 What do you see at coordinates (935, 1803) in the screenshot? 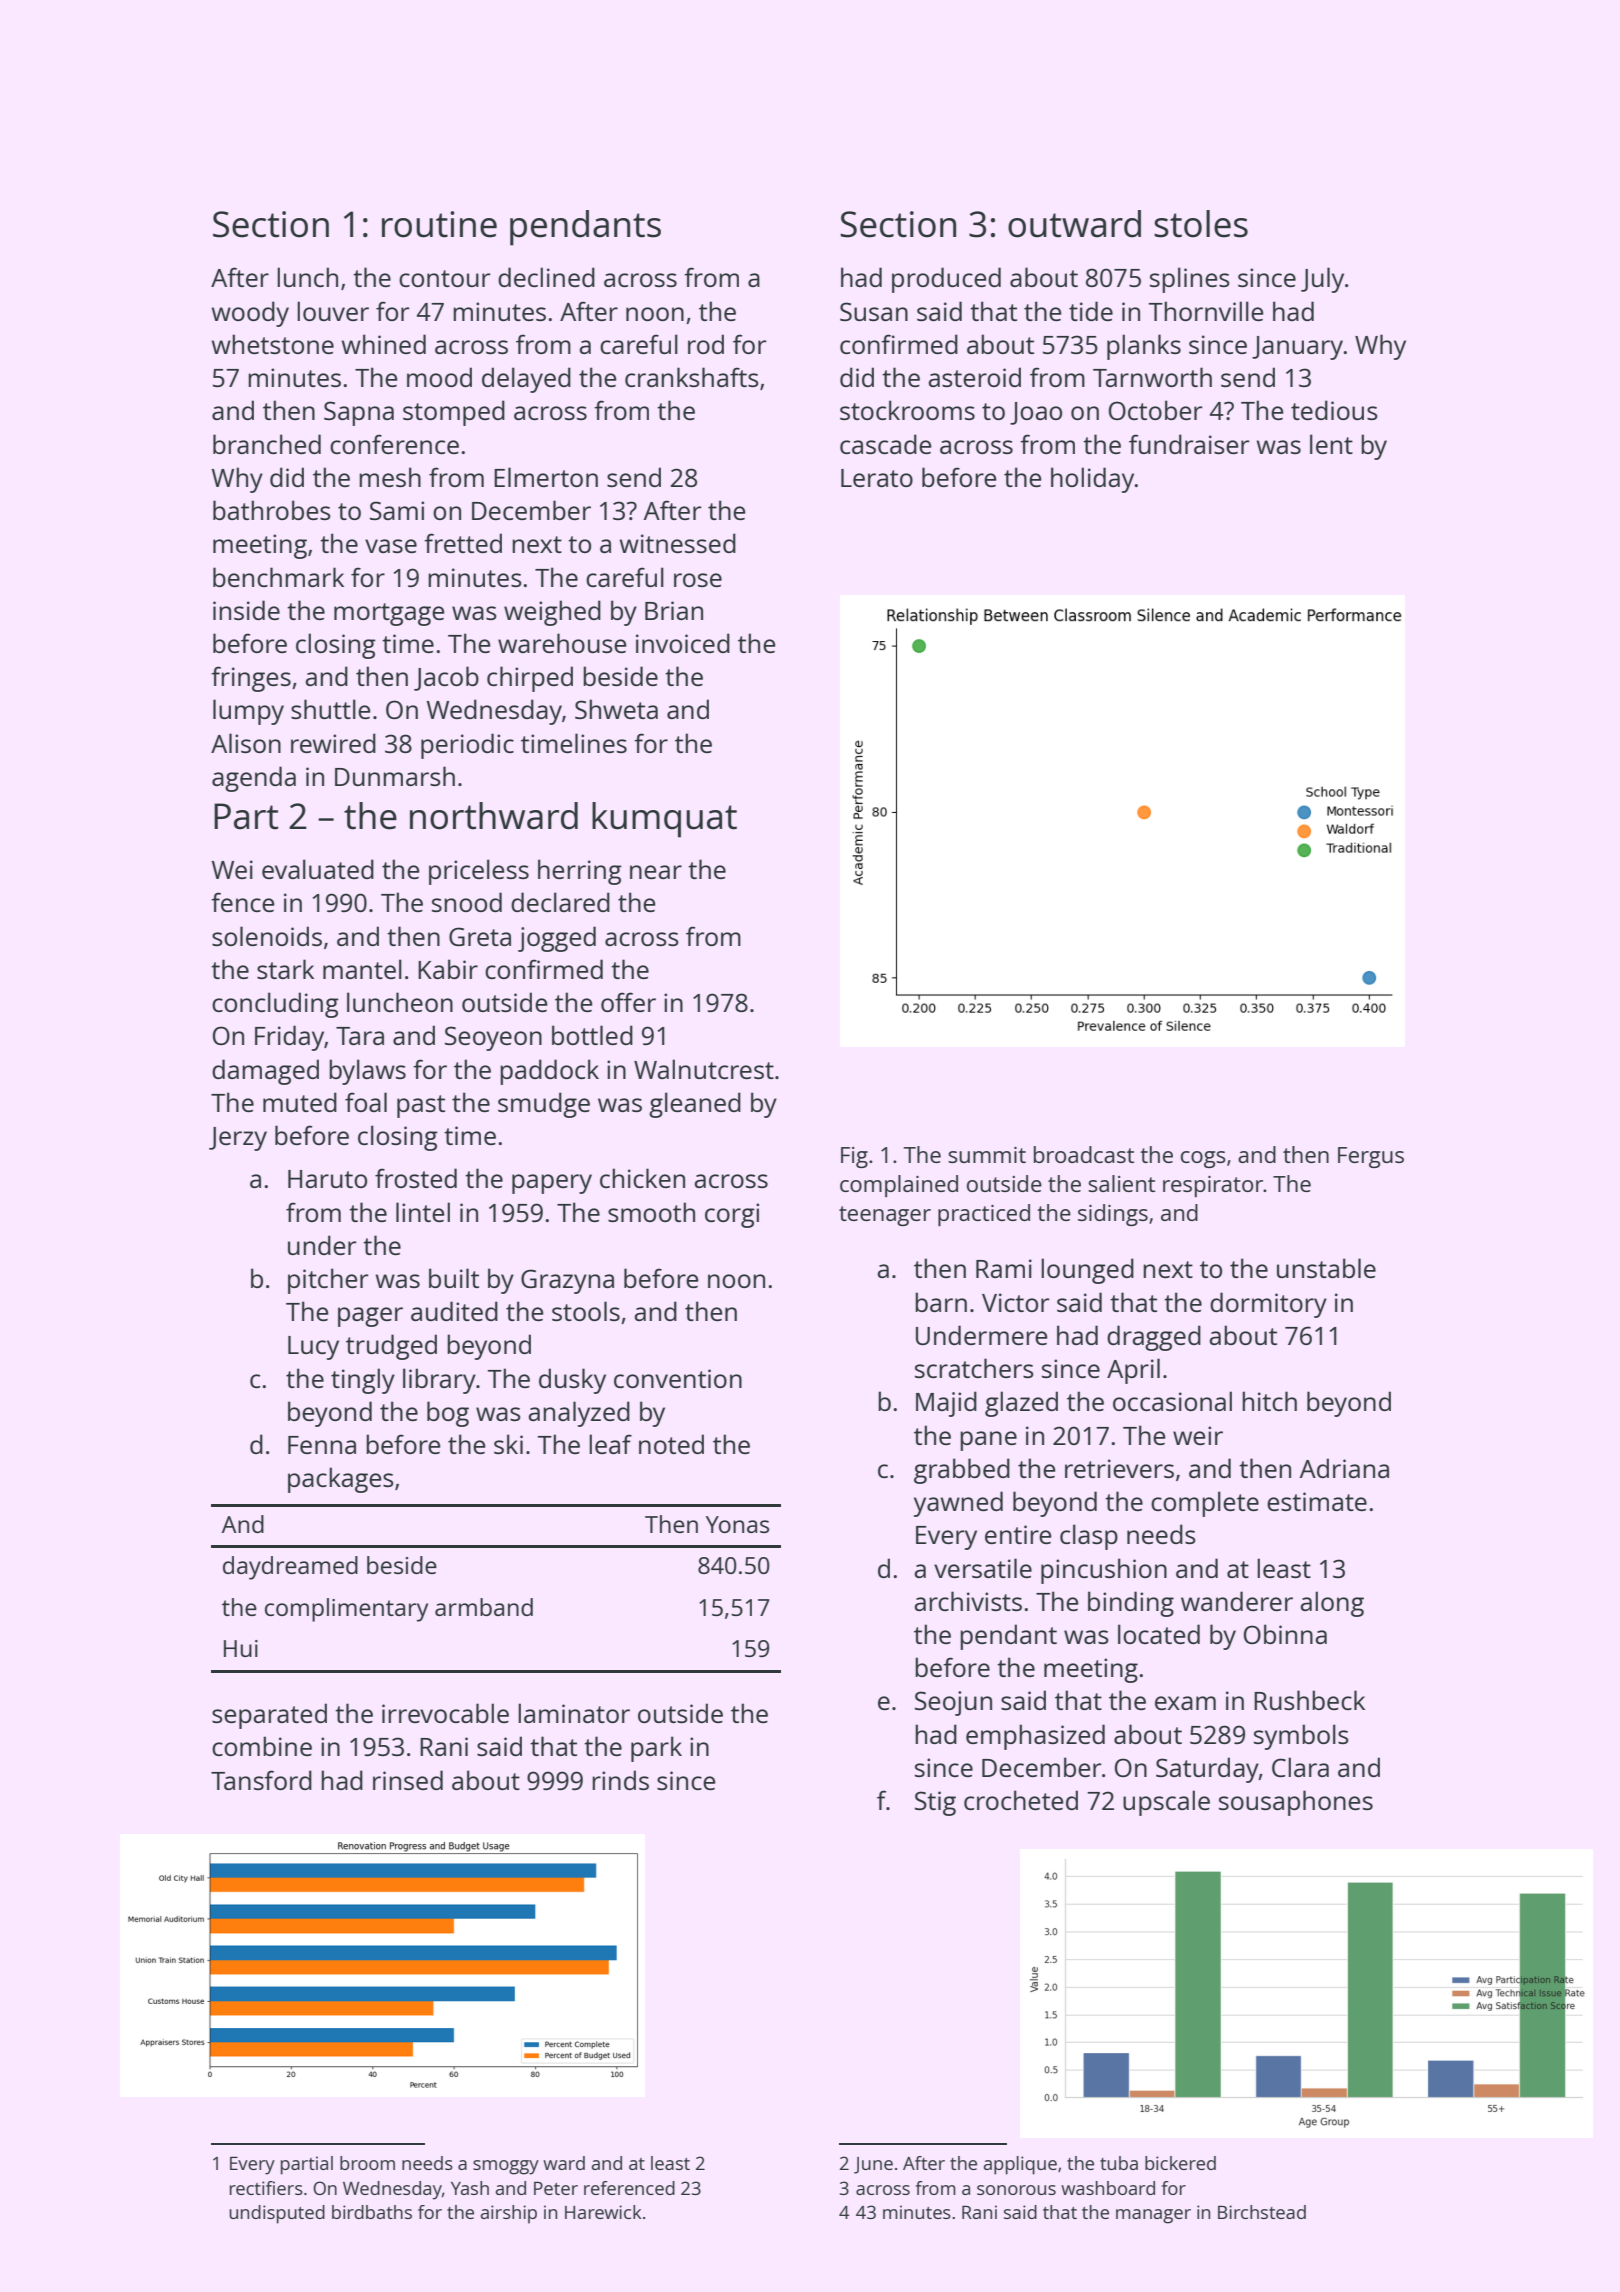
I see `Stig` at bounding box center [935, 1803].
